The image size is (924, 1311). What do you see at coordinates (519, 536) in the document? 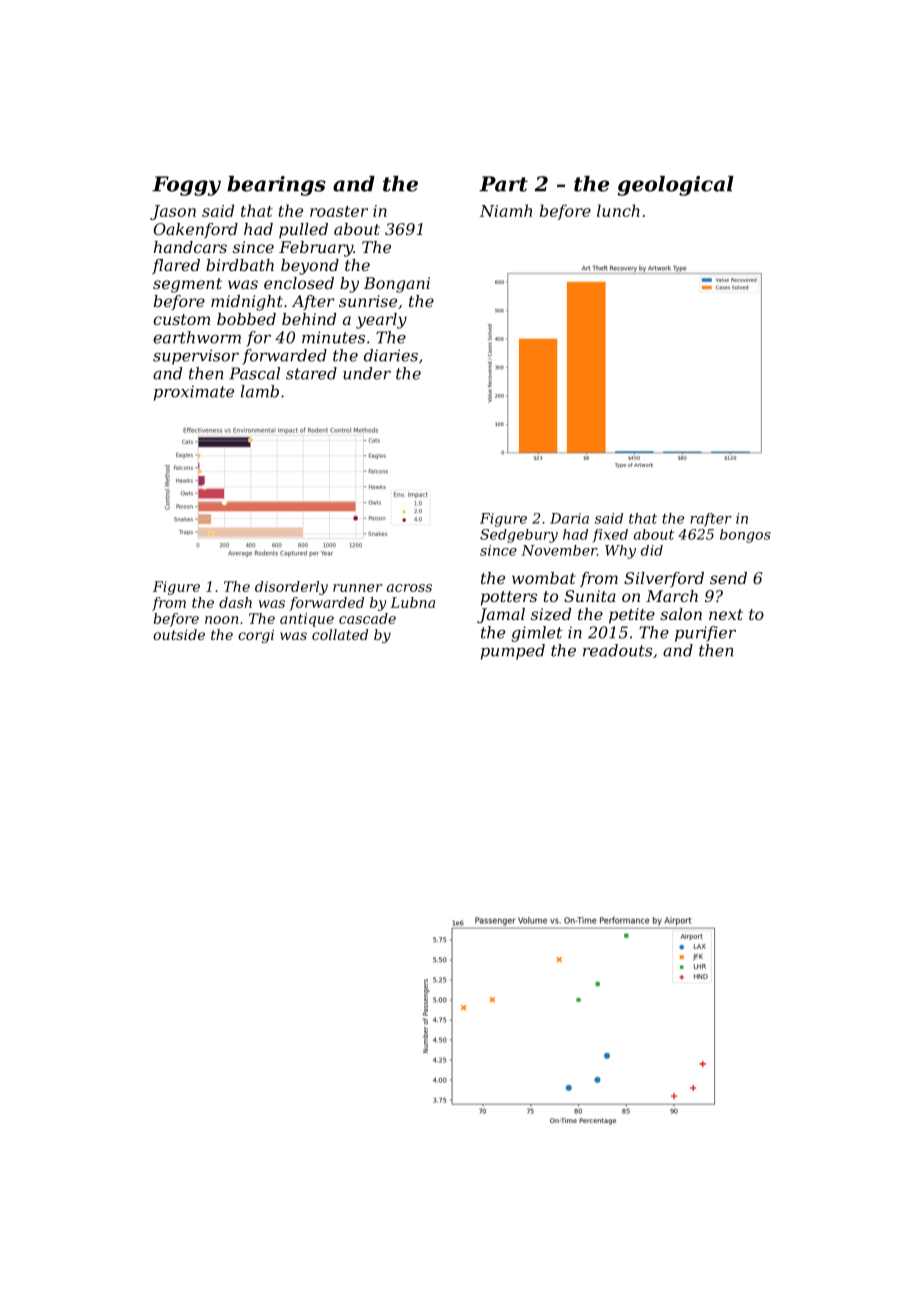
I see `Sedgebury` at bounding box center [519, 536].
